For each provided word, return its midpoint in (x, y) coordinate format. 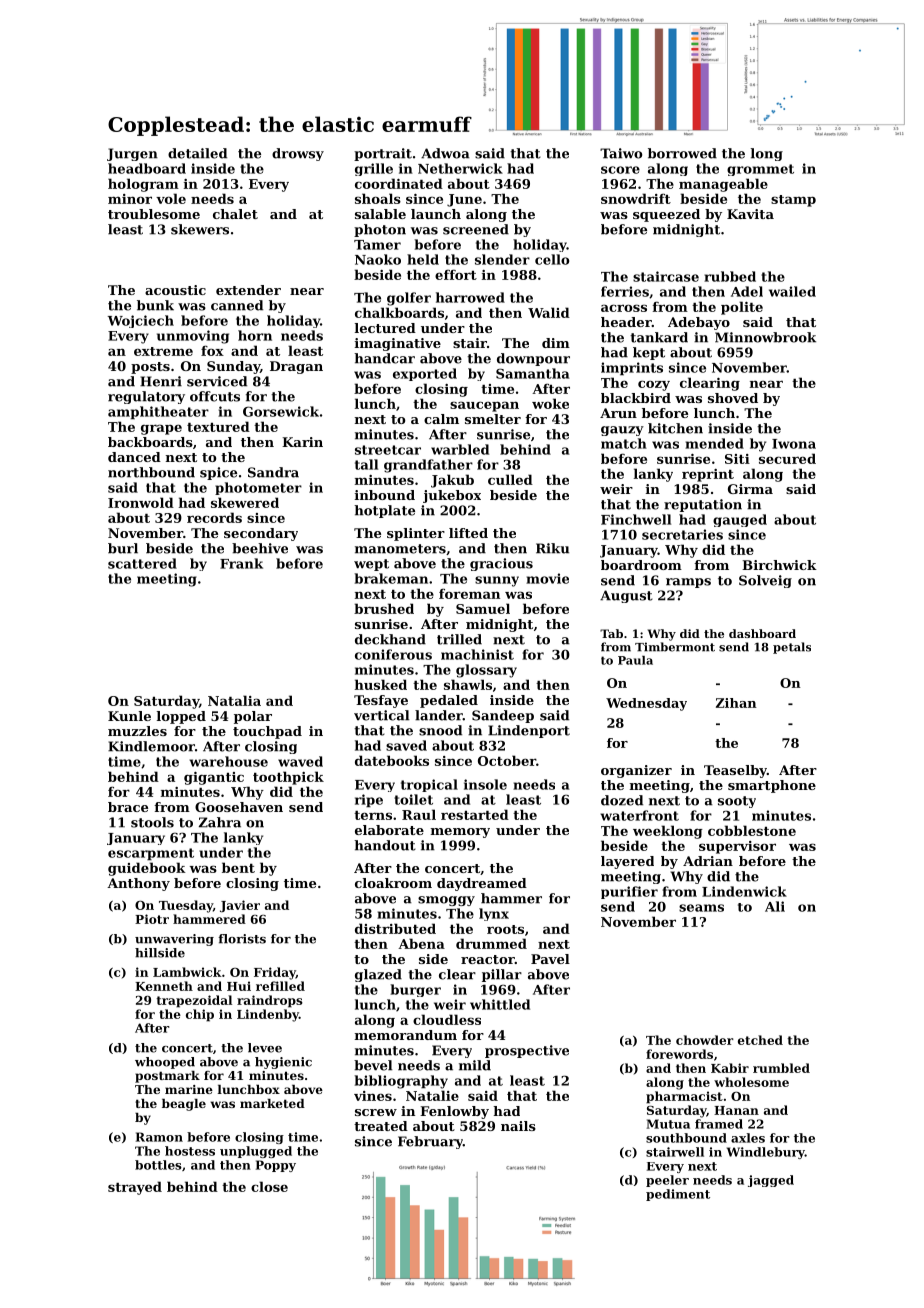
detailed (197, 153)
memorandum (406, 1035)
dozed (622, 800)
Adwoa (445, 153)
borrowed (682, 153)
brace (128, 807)
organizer (636, 771)
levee (265, 1048)
